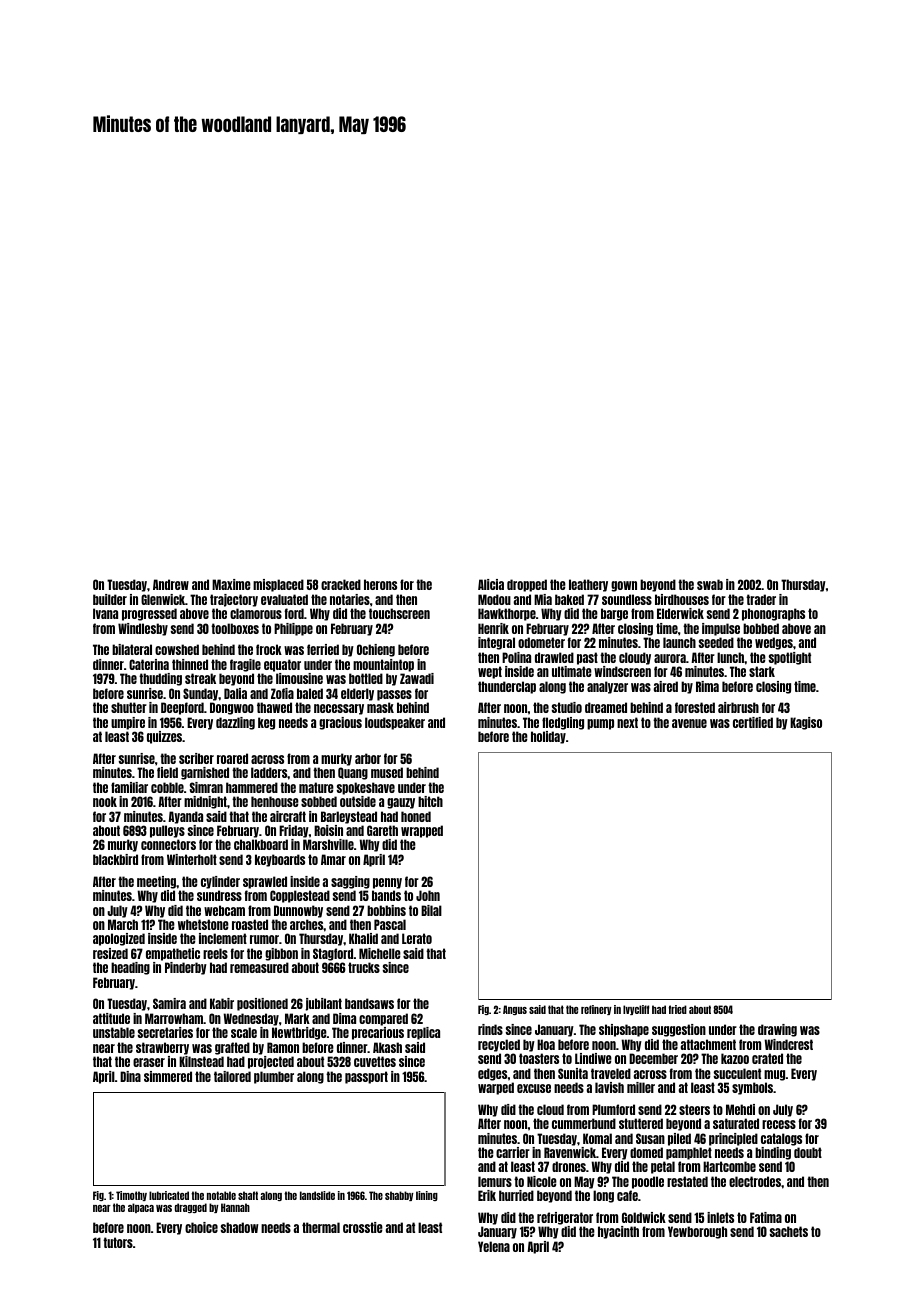 This document has width=924, height=1308. Describe the element at coordinates (710, 584) in the document. I see `swab` at that location.
